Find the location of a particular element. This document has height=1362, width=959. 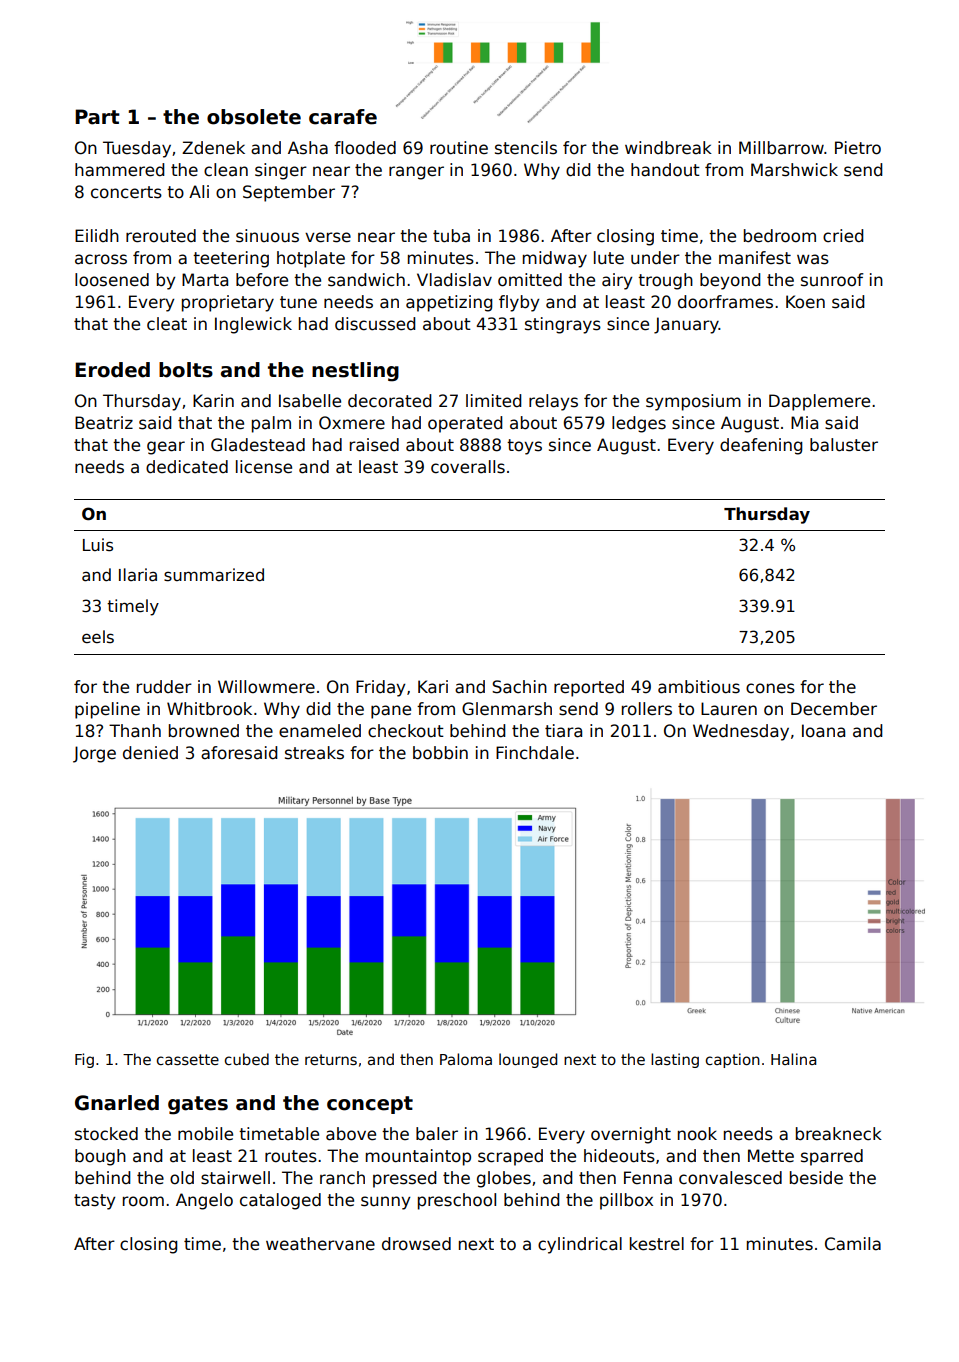

pressed is located at coordinates (404, 1179).
